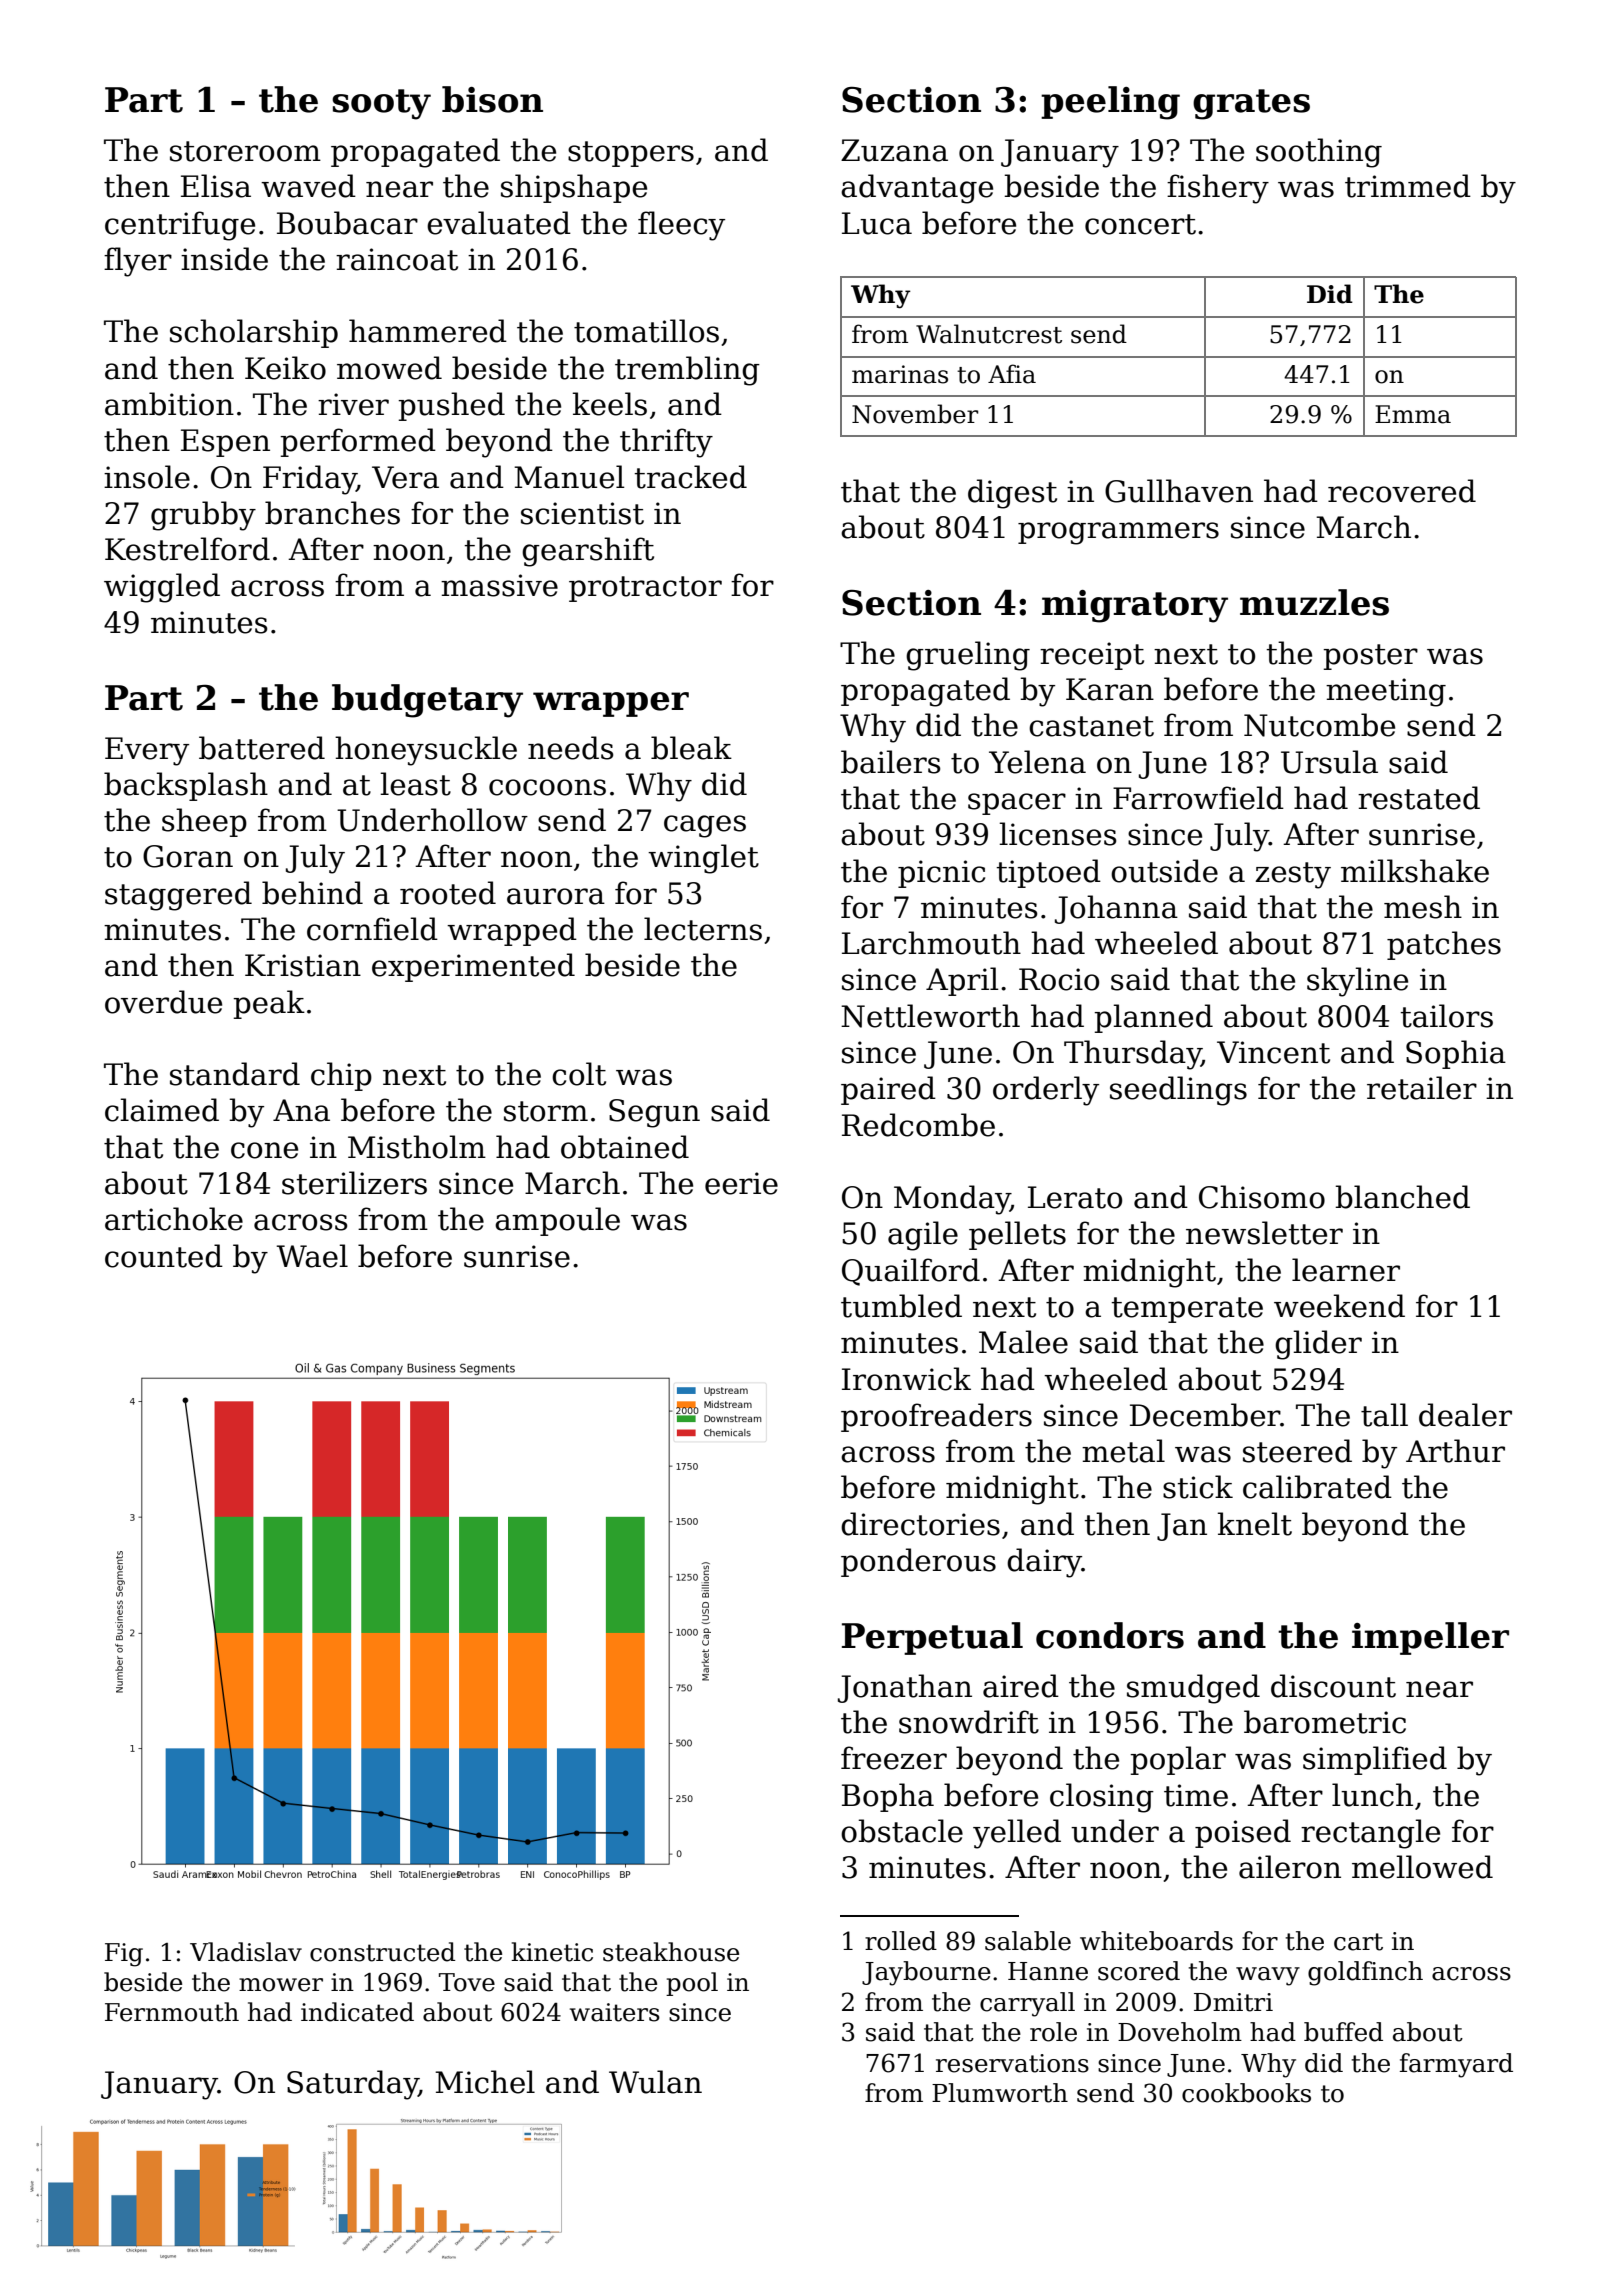 The height and width of the image is (2292, 1620). Describe the element at coordinates (1012, 374) in the image. I see `Afia` at that location.
